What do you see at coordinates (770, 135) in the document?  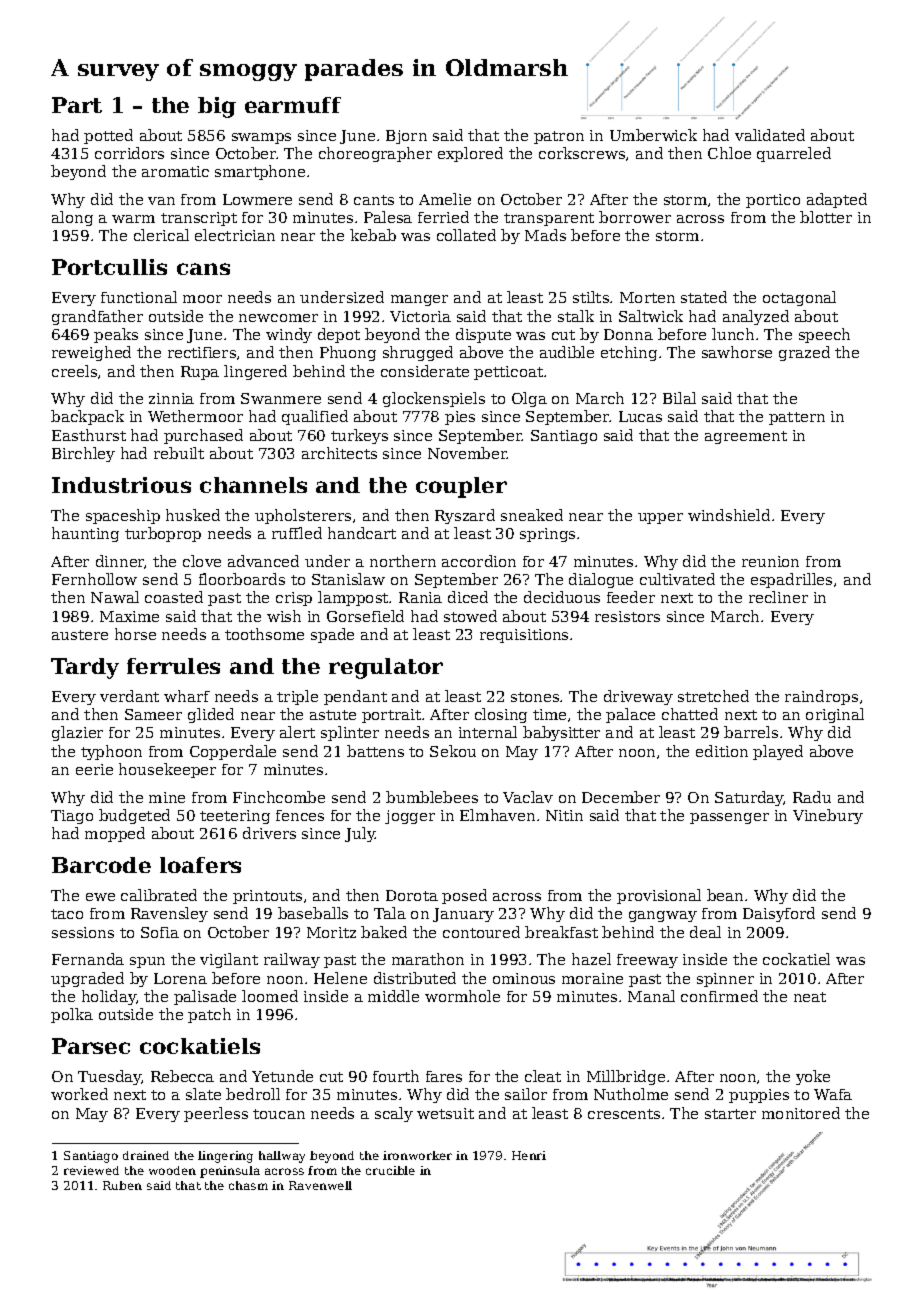 I see `validated` at bounding box center [770, 135].
